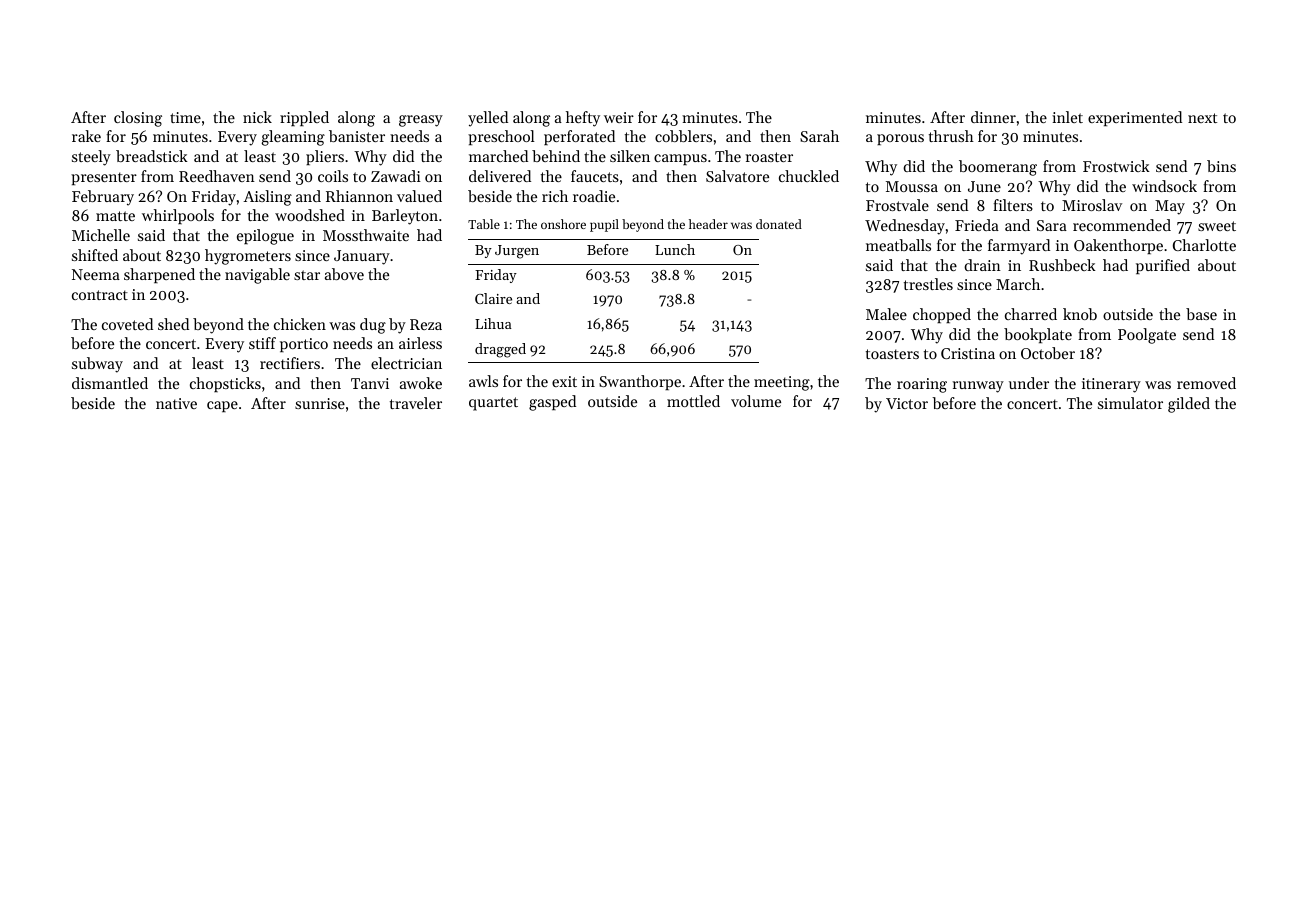 This image has width=1308, height=924. I want to click on native, so click(176, 403).
